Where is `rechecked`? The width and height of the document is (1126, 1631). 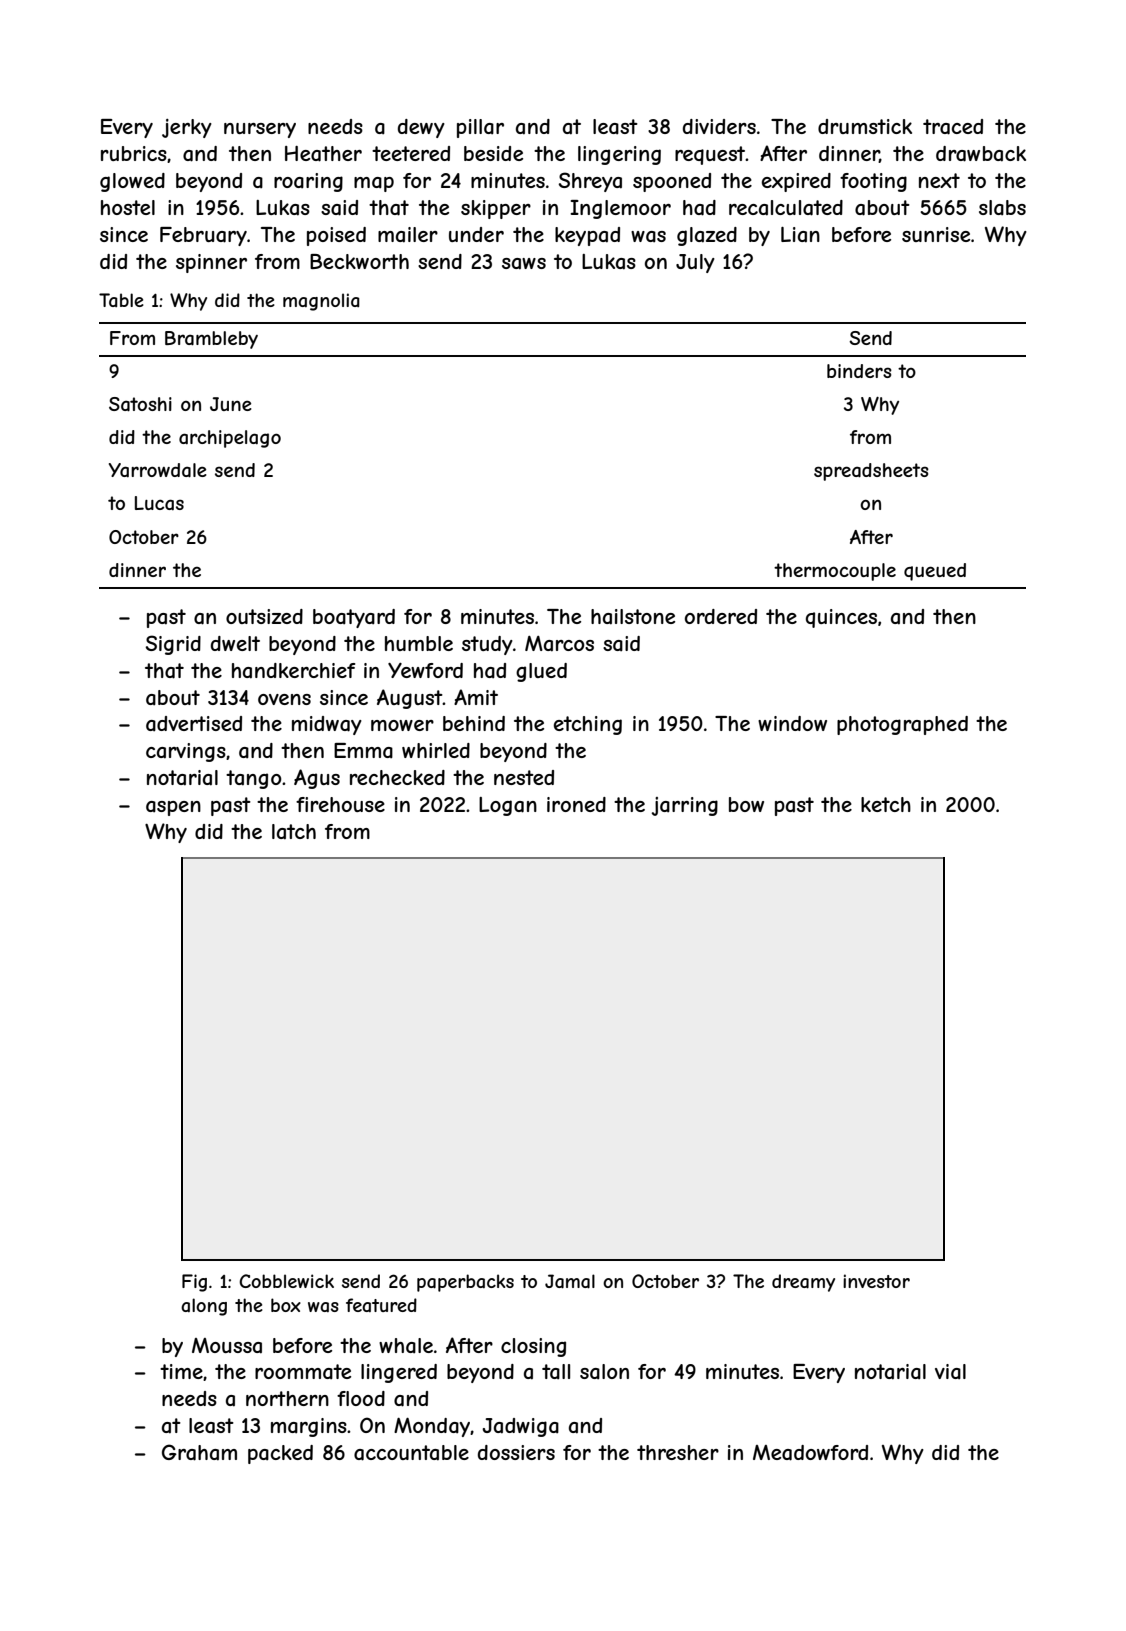
rechecked is located at coordinates (397, 777).
